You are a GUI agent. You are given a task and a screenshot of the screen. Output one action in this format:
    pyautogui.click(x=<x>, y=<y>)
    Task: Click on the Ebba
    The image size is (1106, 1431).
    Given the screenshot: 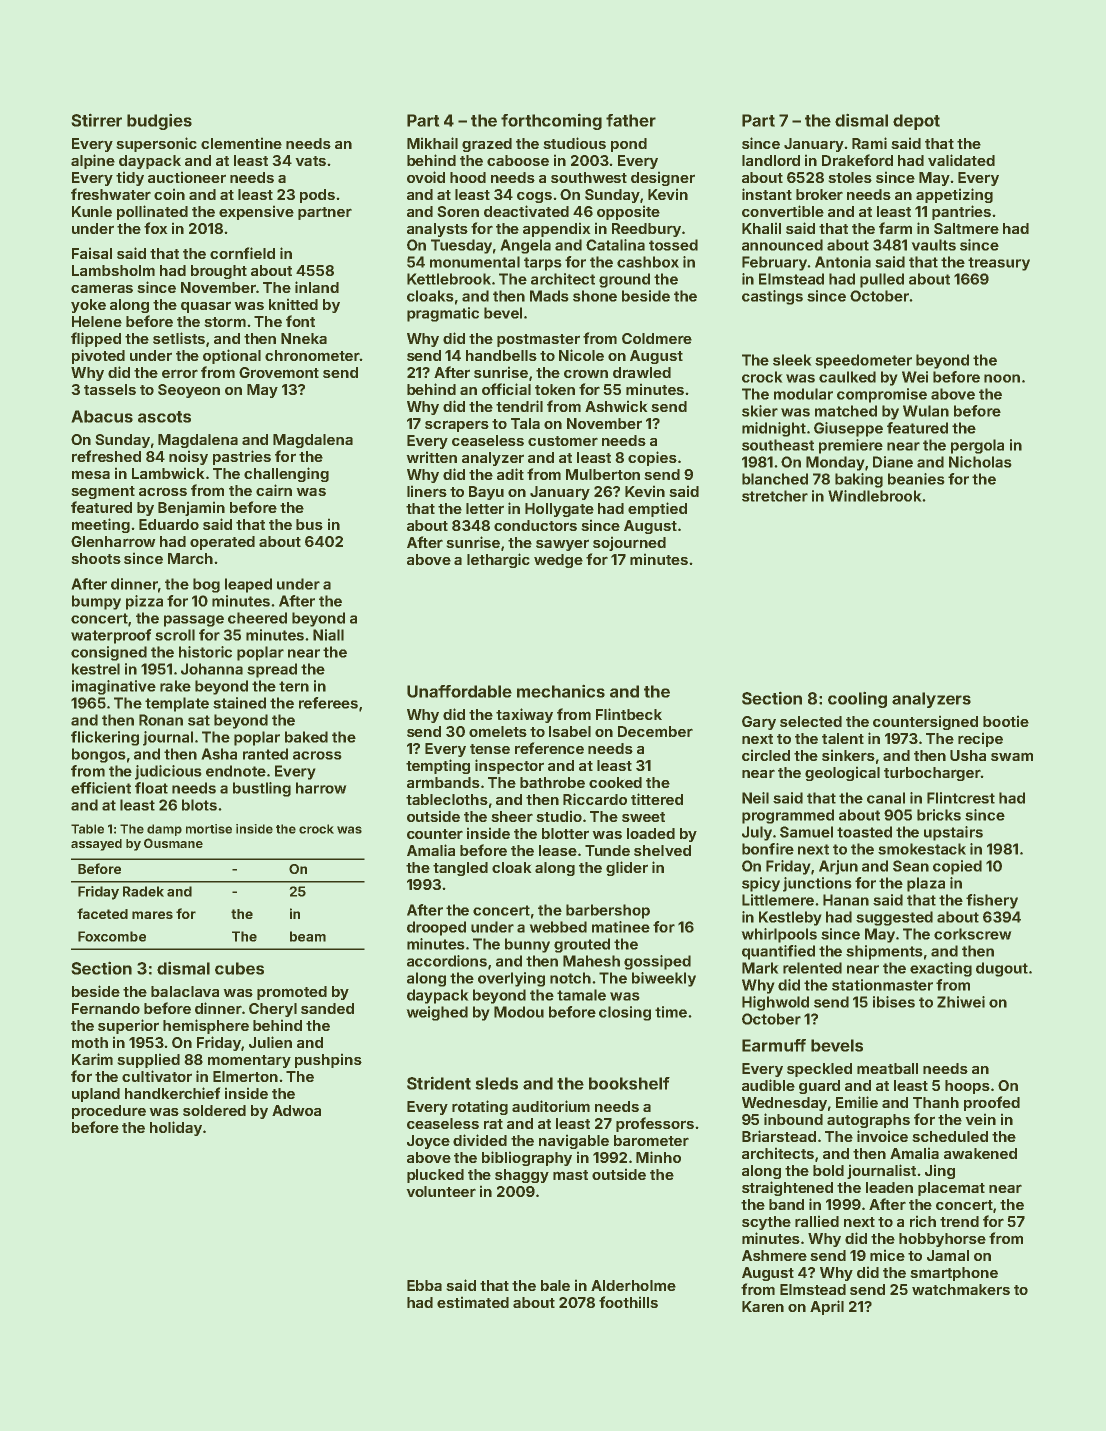 What is the action you would take?
    pyautogui.click(x=424, y=1285)
